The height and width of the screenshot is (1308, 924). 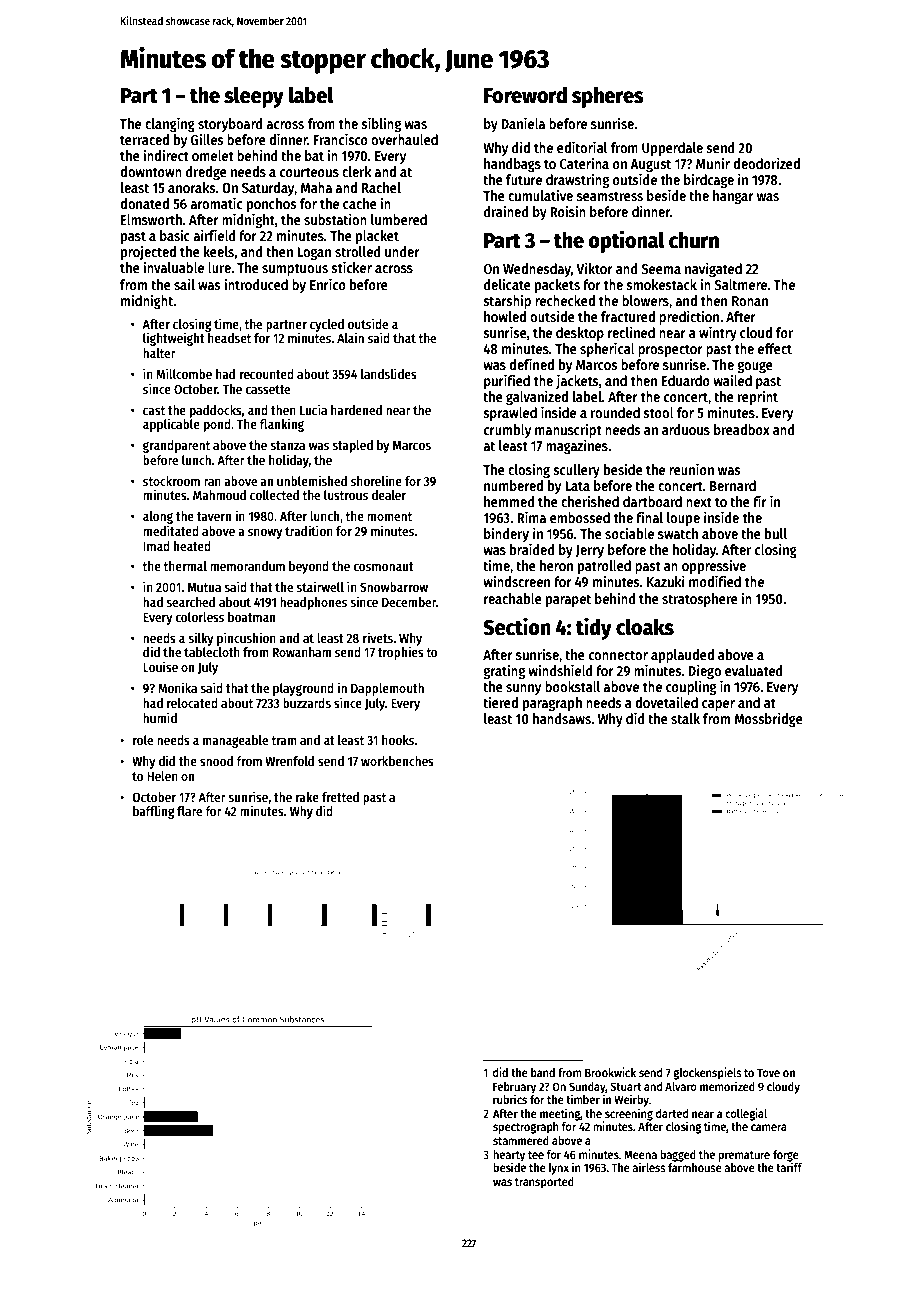 I want to click on fretted, so click(x=340, y=797).
